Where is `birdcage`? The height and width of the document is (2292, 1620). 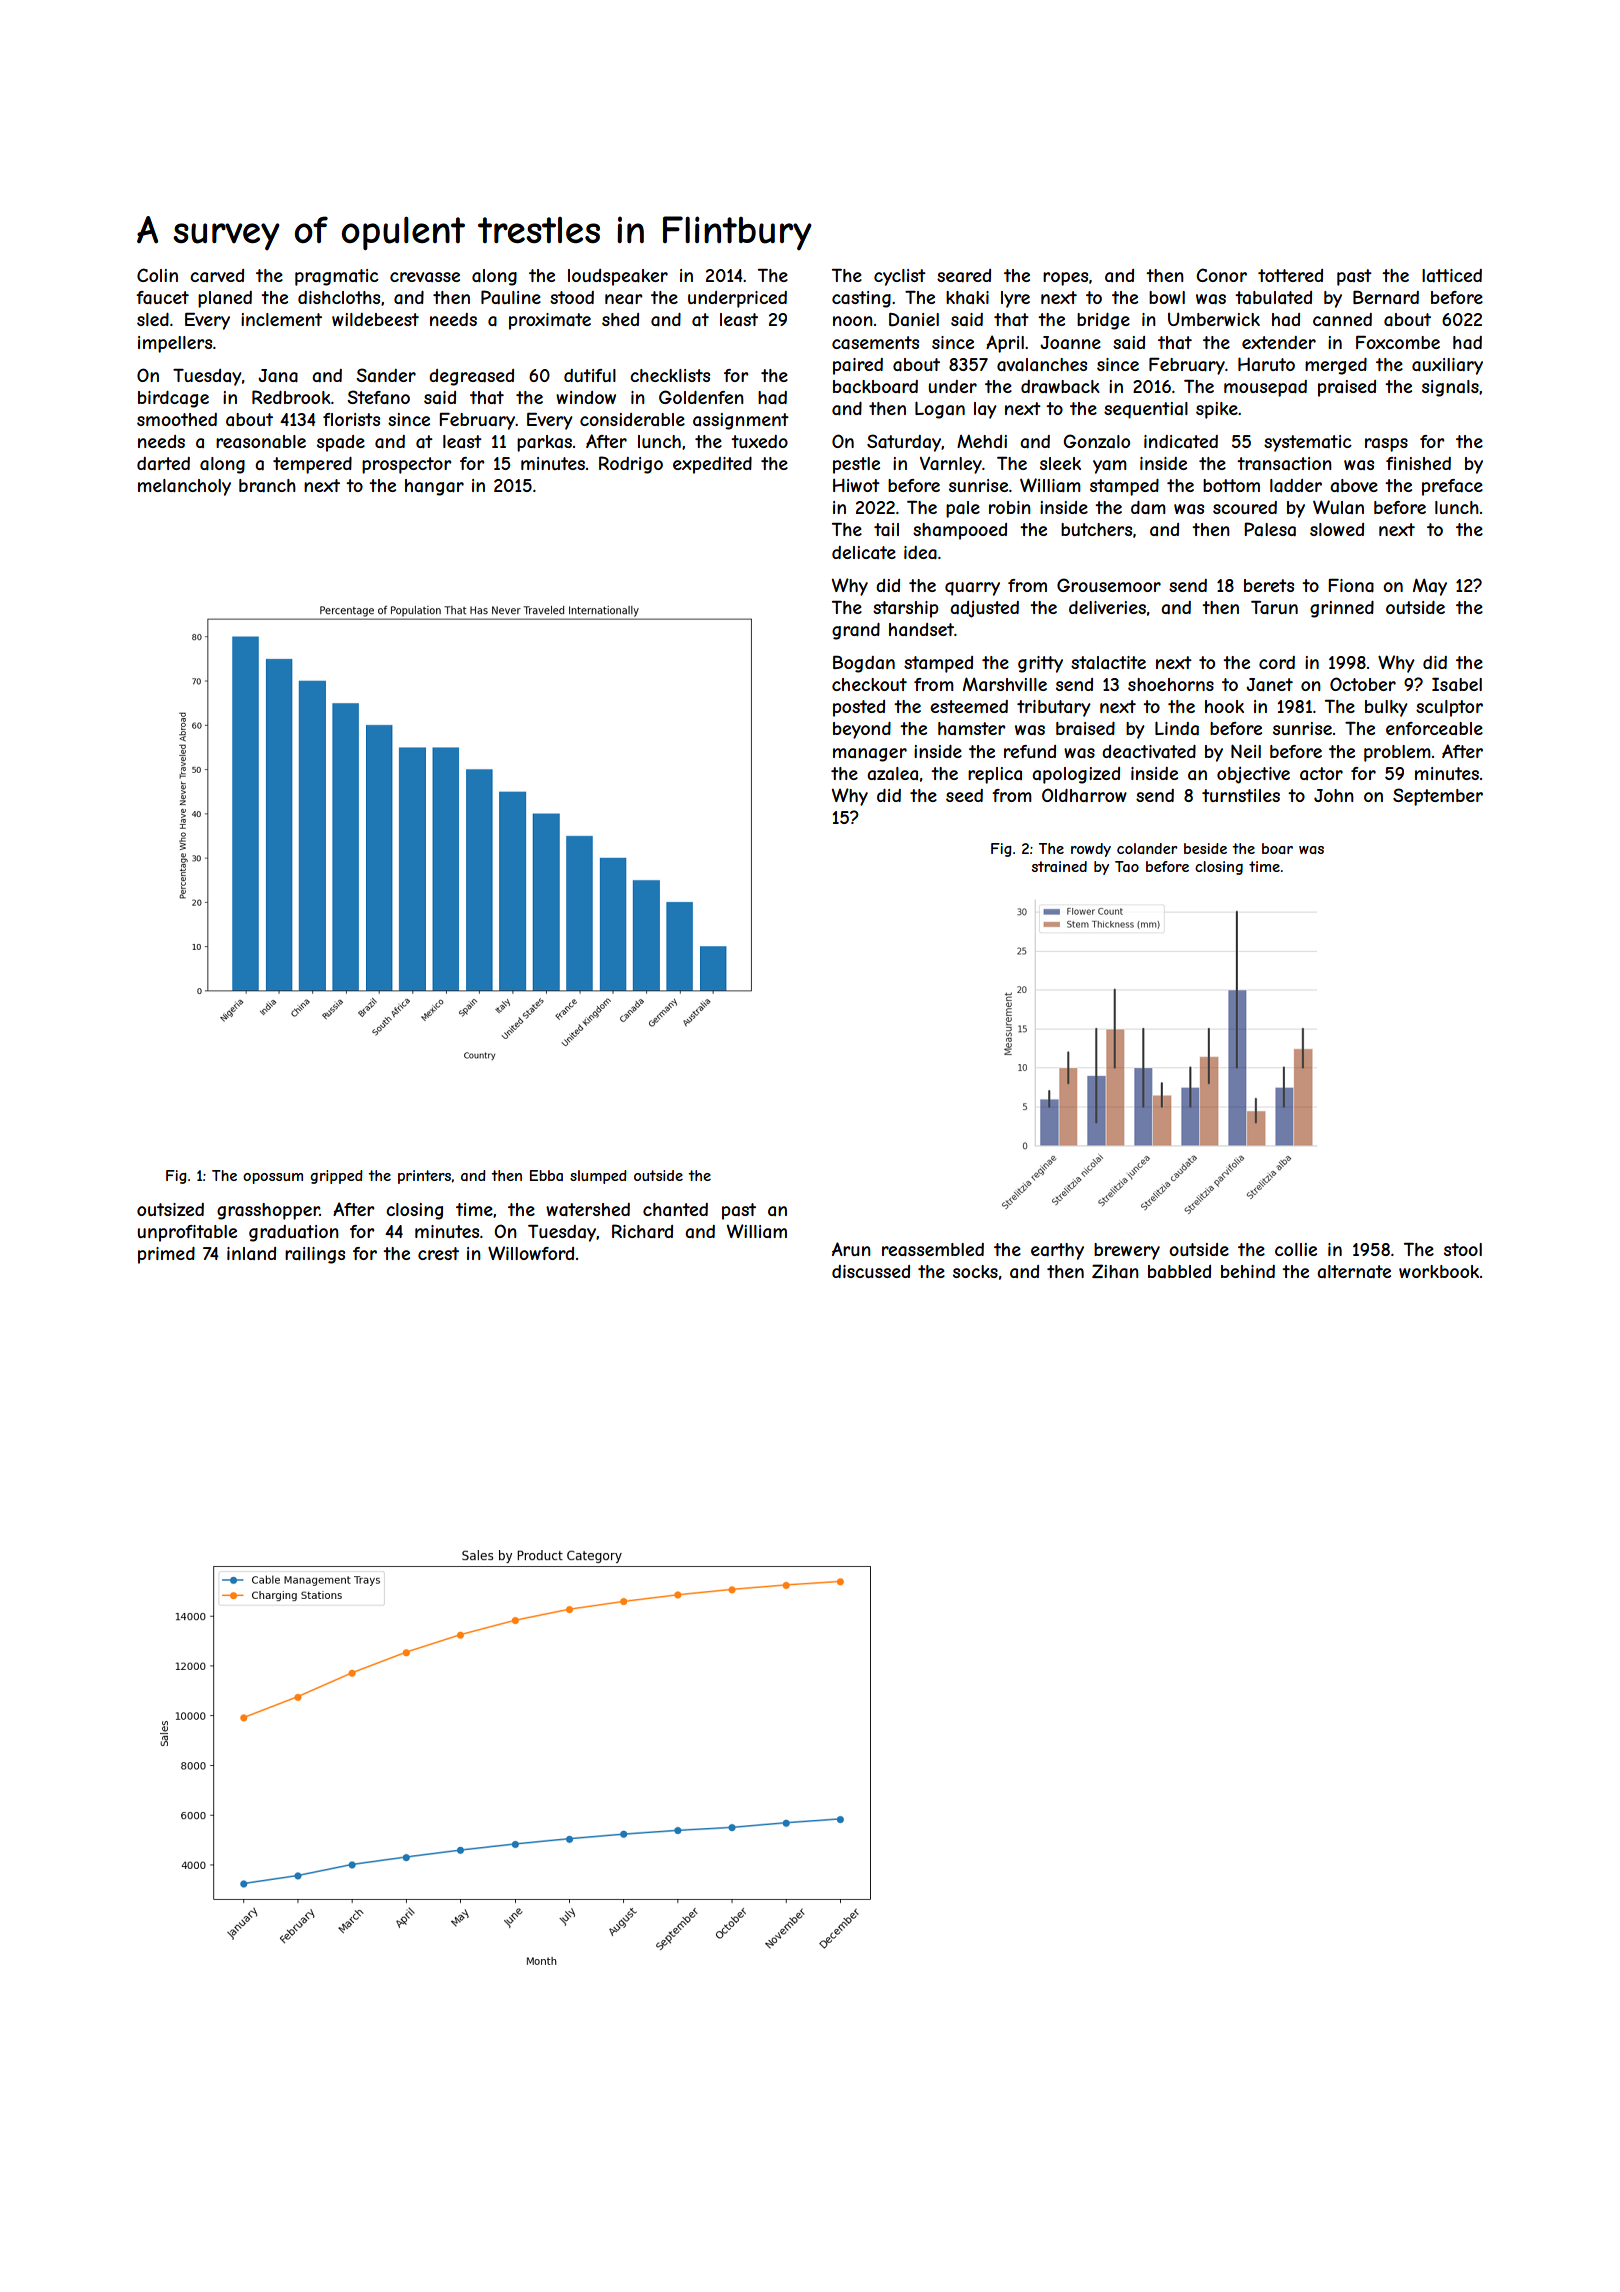 birdcage is located at coordinates (173, 399).
